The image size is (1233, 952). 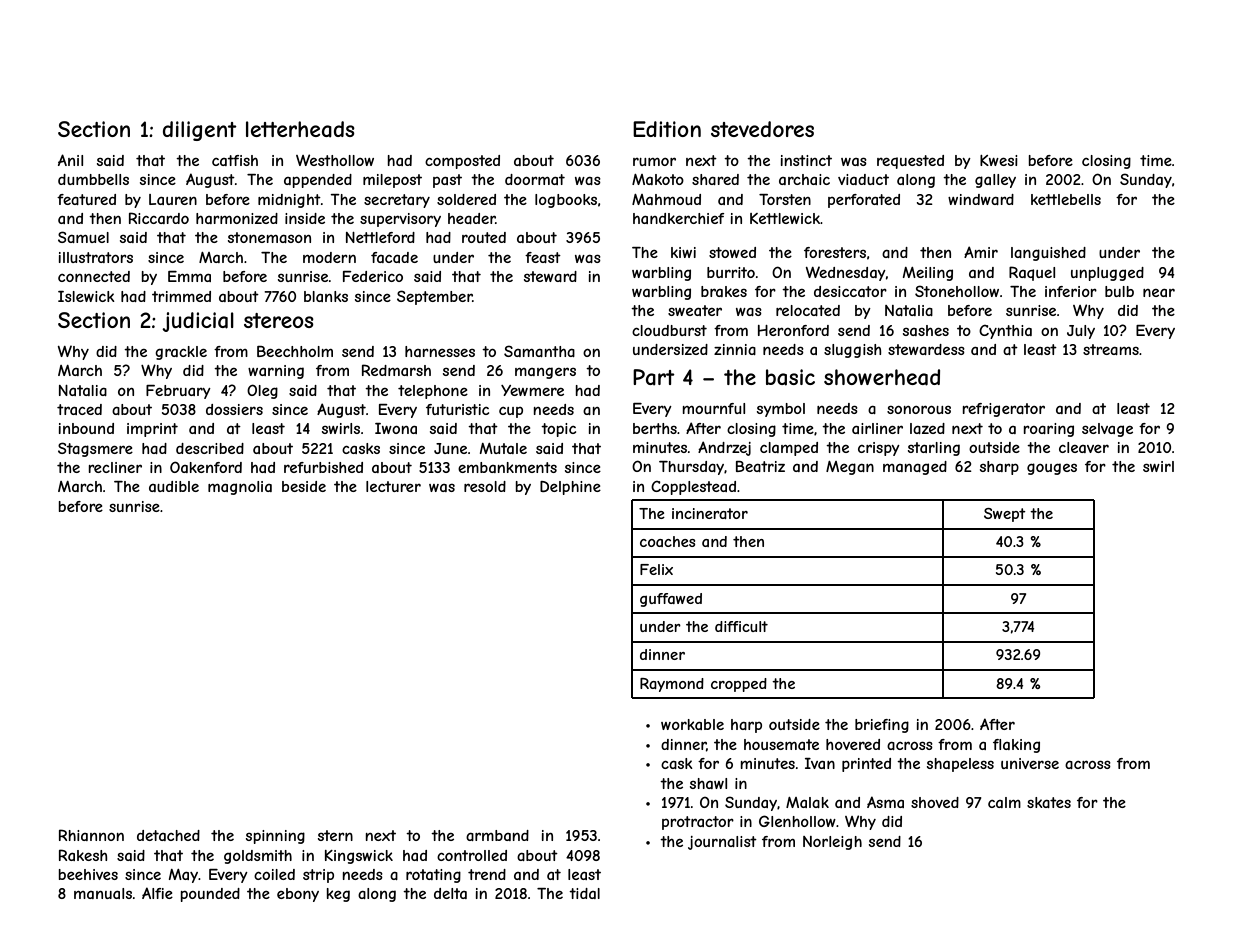 What do you see at coordinates (672, 685) in the screenshot?
I see `Raymond` at bounding box center [672, 685].
